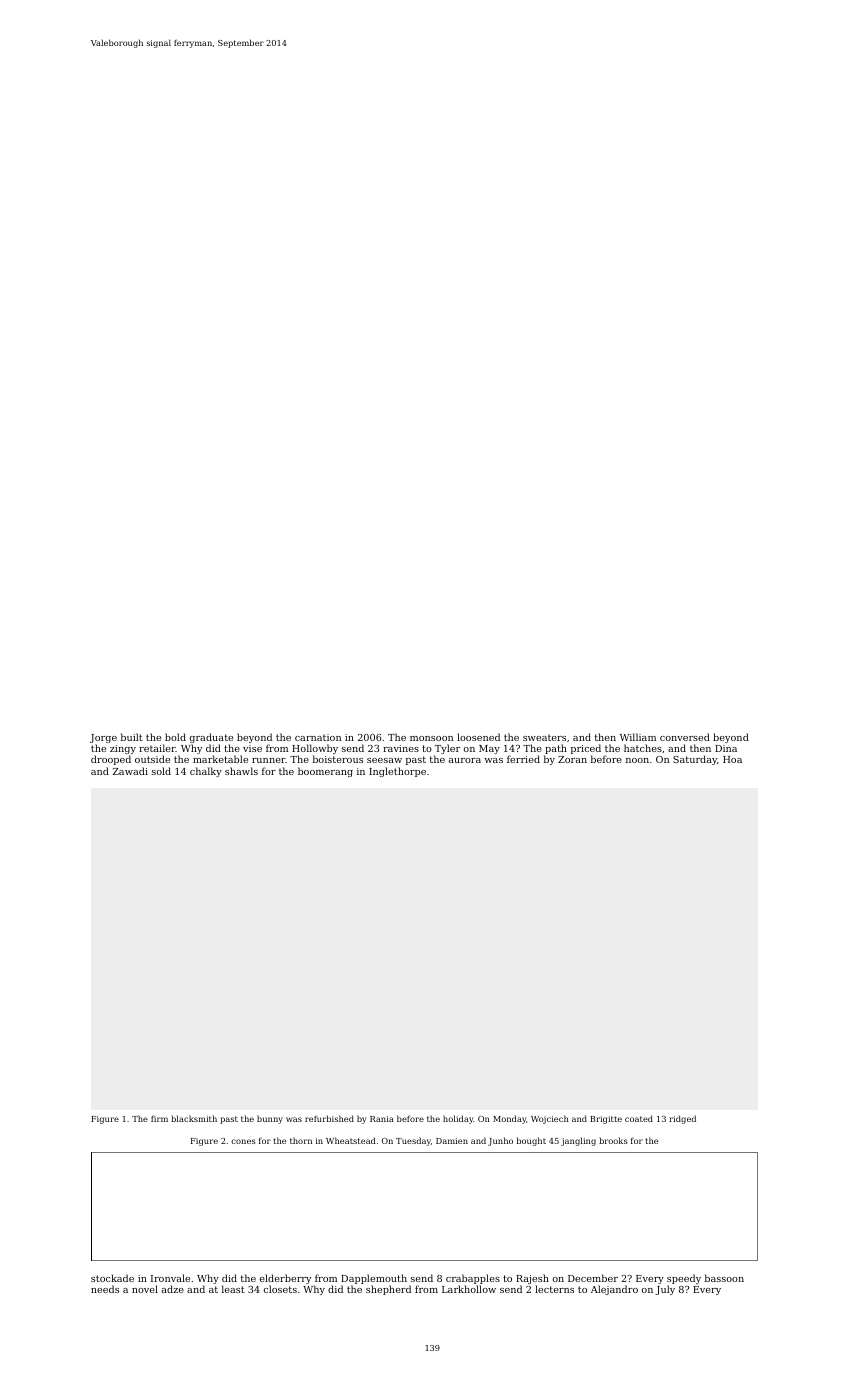  I want to click on Jorge, so click(103, 738).
